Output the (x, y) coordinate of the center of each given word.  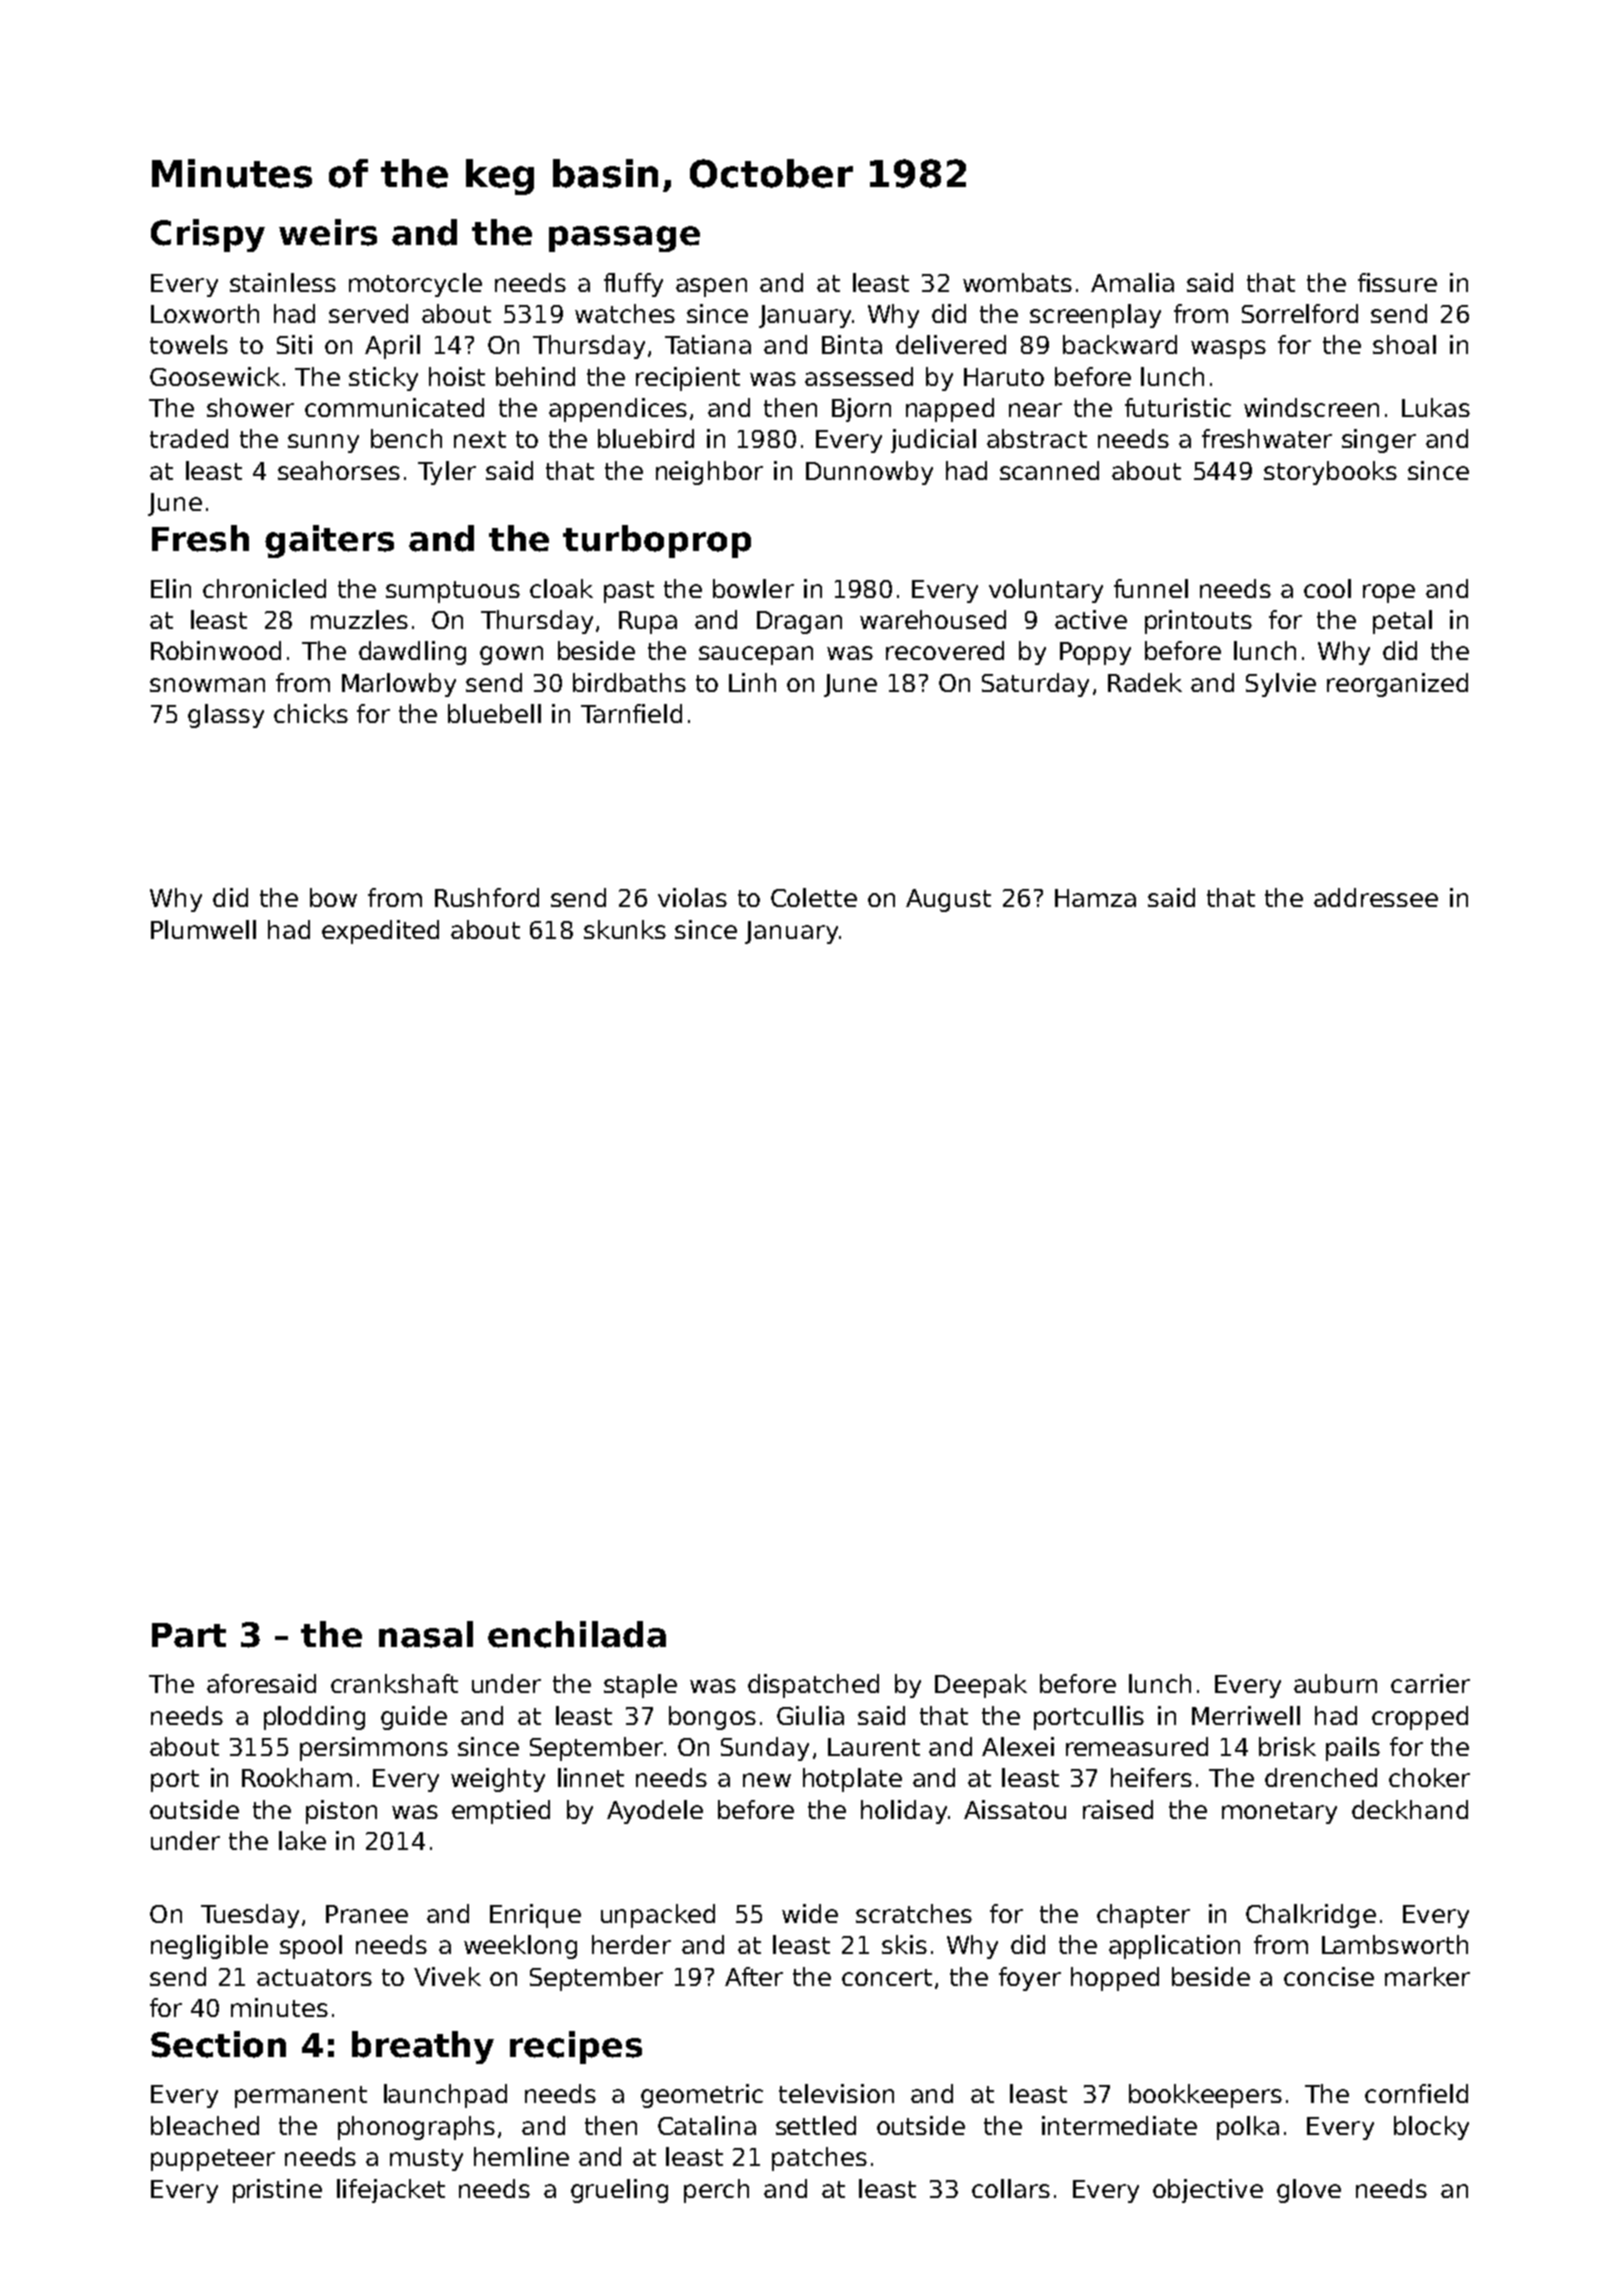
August (948, 900)
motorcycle (415, 285)
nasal (426, 1634)
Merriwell (1246, 1715)
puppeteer (213, 2160)
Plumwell (203, 929)
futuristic (1178, 407)
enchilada (577, 1634)
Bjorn (861, 410)
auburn (1335, 1683)
